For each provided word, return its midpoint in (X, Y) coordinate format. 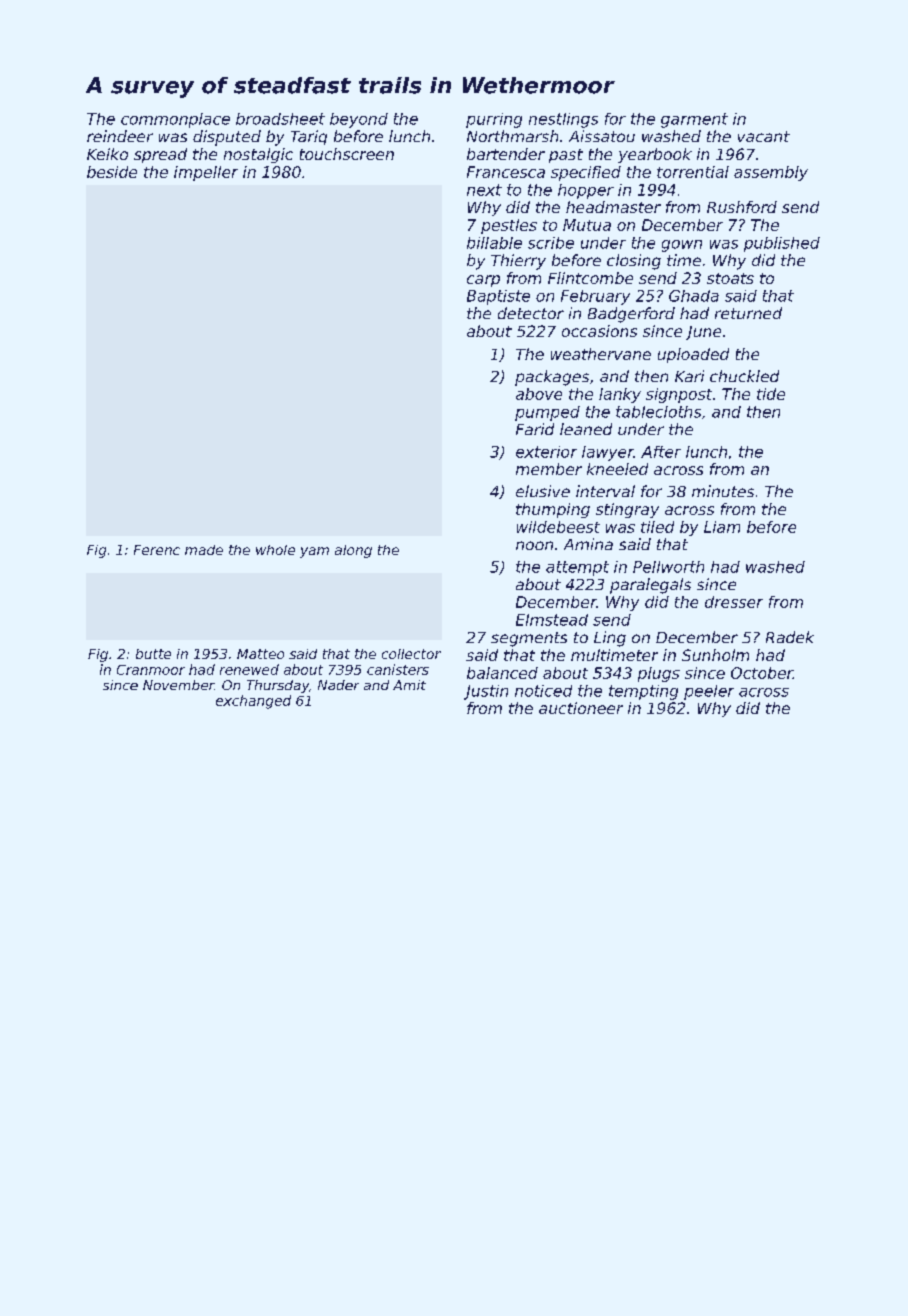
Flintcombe (590, 278)
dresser (734, 602)
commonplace (175, 120)
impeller (206, 173)
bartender (506, 154)
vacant (764, 136)
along (353, 551)
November (178, 685)
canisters (398, 669)
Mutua (587, 225)
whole (275, 550)
